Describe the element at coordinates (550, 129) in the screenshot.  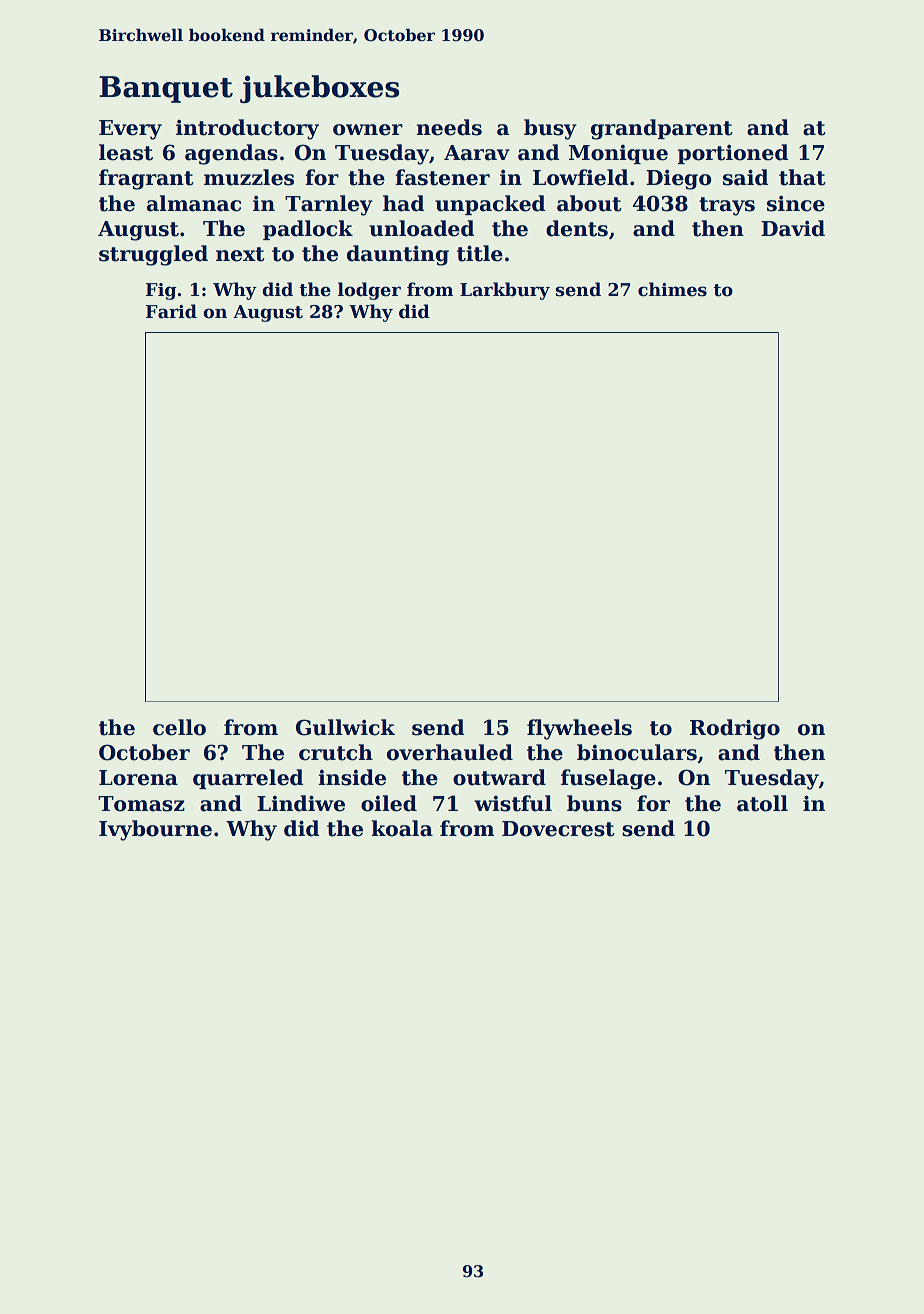
I see `busy` at that location.
